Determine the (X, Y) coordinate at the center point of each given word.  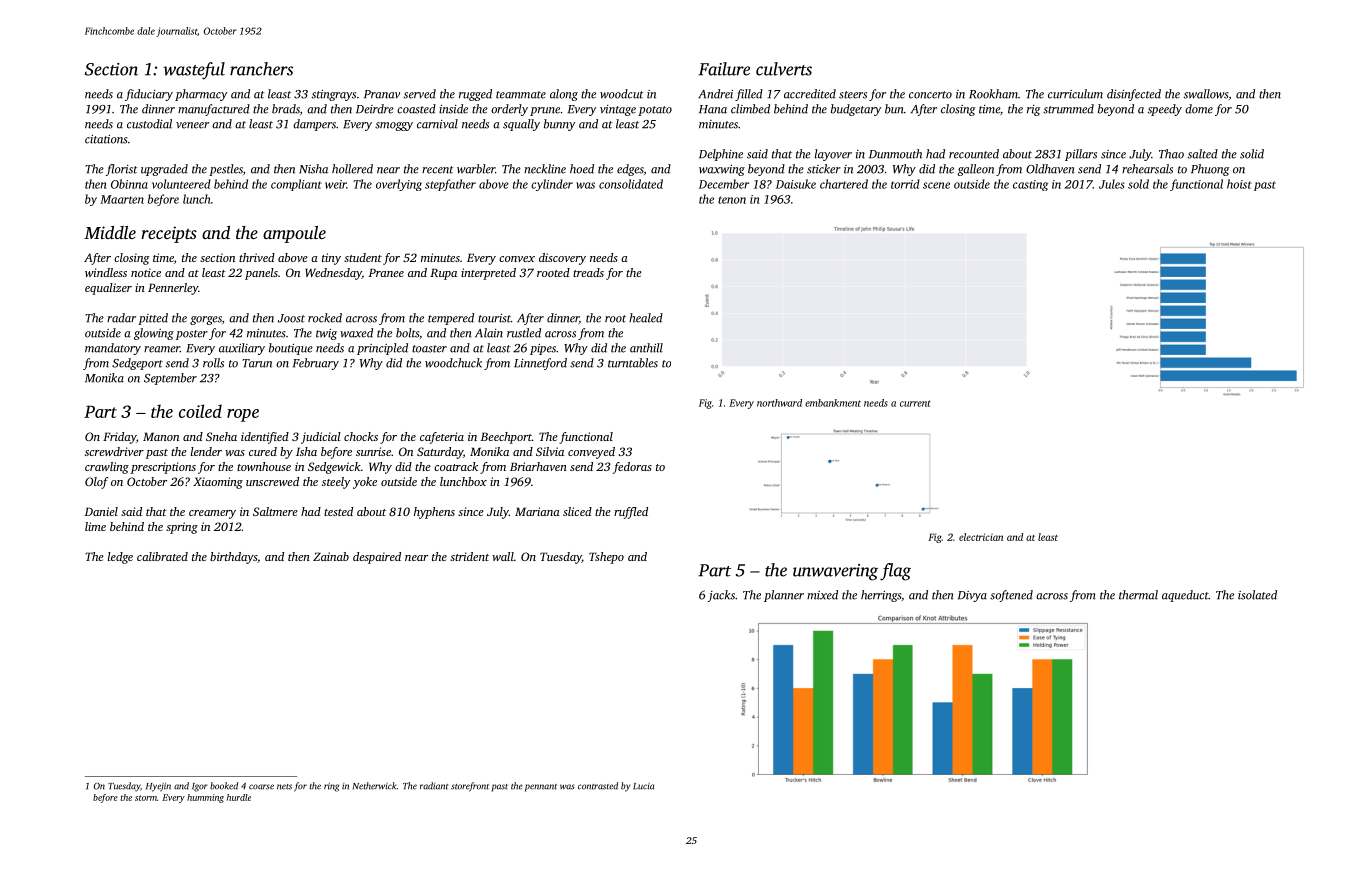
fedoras (632, 468)
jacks (721, 596)
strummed (1068, 109)
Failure (724, 69)
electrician (981, 537)
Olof (97, 483)
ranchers (261, 69)
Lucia (643, 786)
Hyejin (158, 787)
